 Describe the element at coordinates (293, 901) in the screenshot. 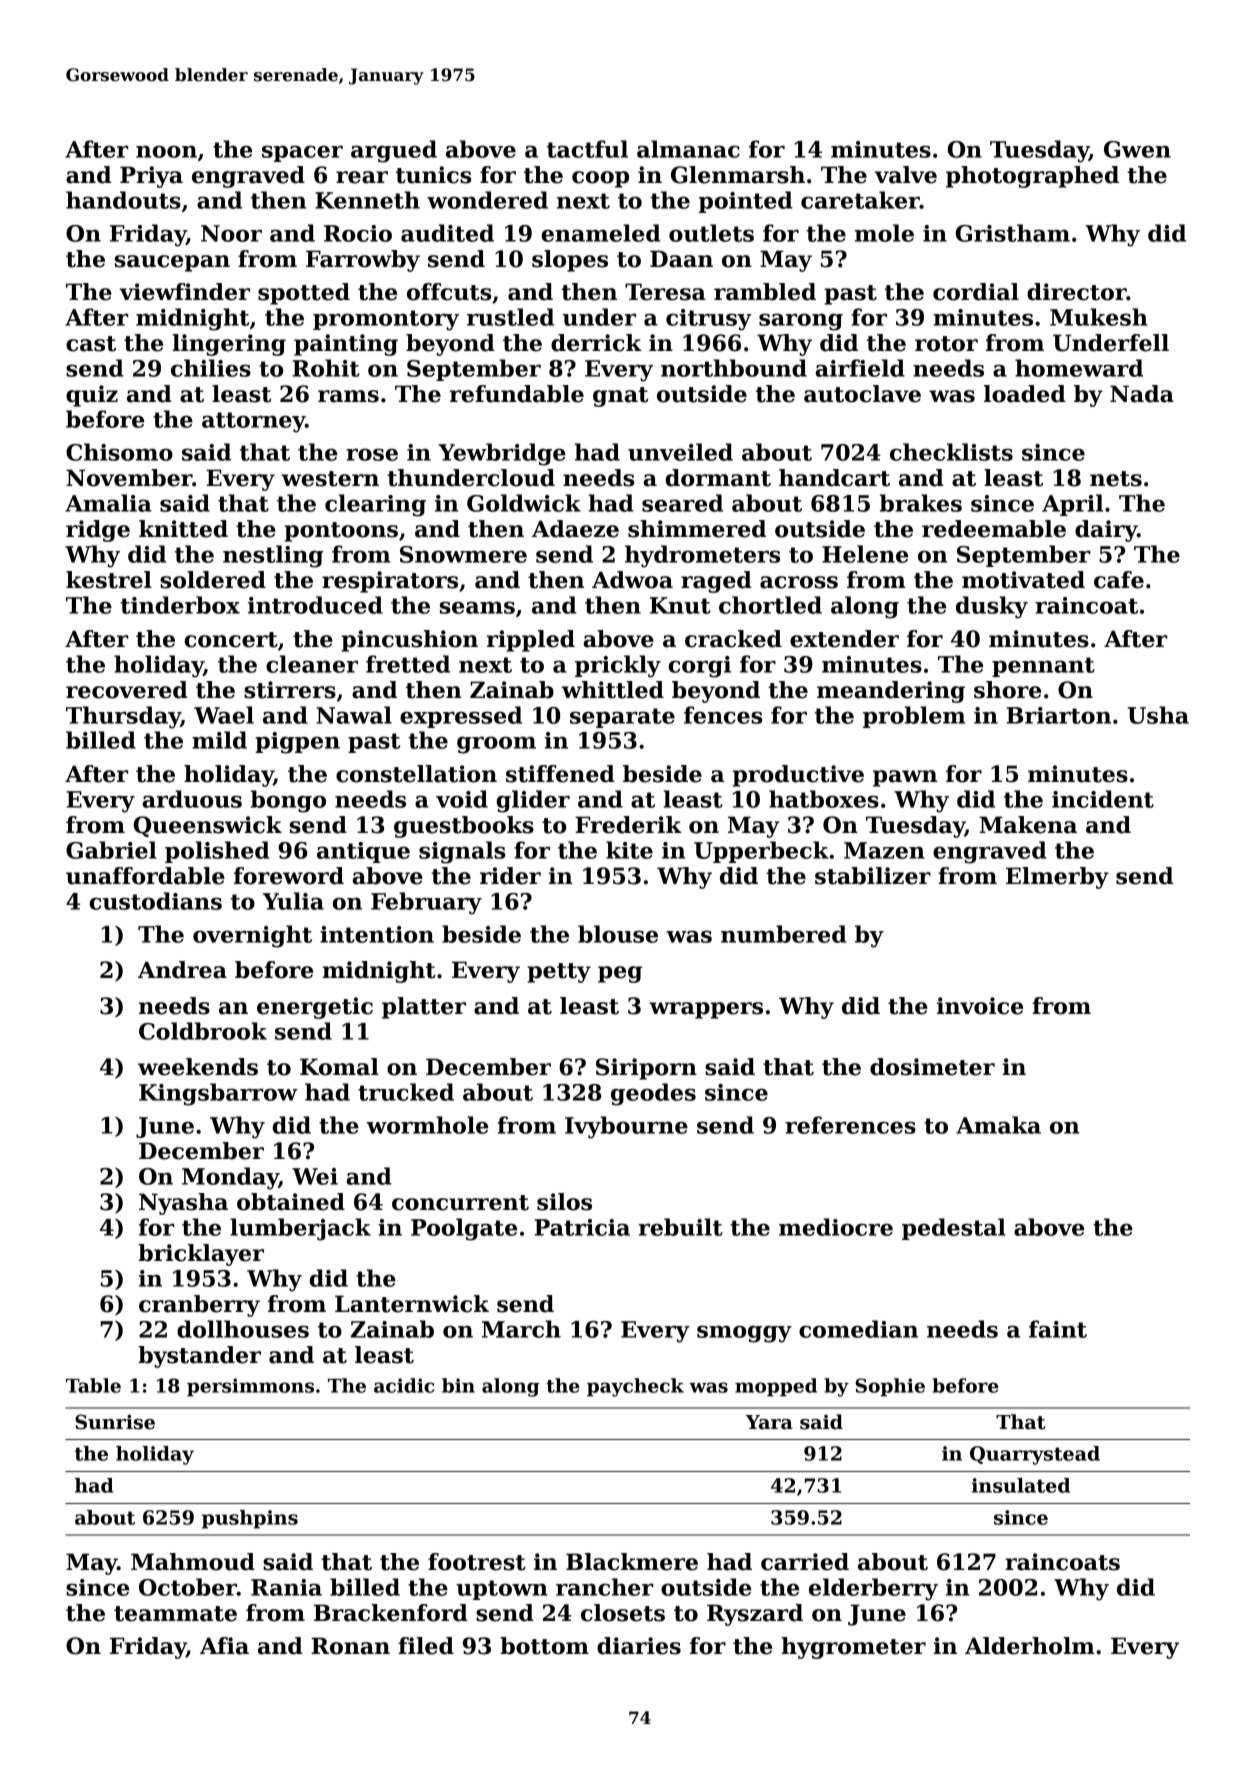

I see `Yulia` at that location.
